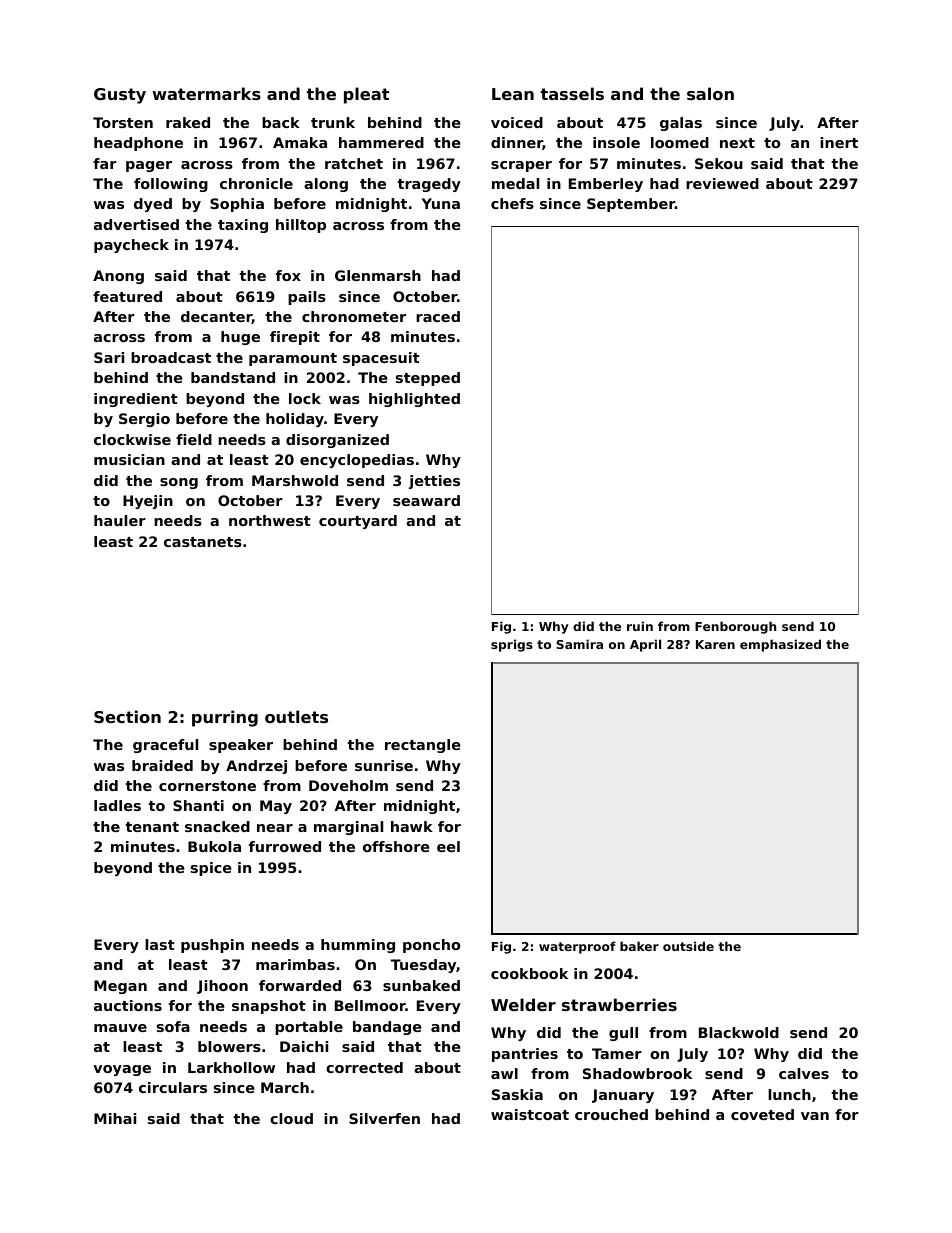 Image resolution: width=952 pixels, height=1233 pixels. Describe the element at coordinates (206, 93) in the screenshot. I see `watermarks` at that location.
